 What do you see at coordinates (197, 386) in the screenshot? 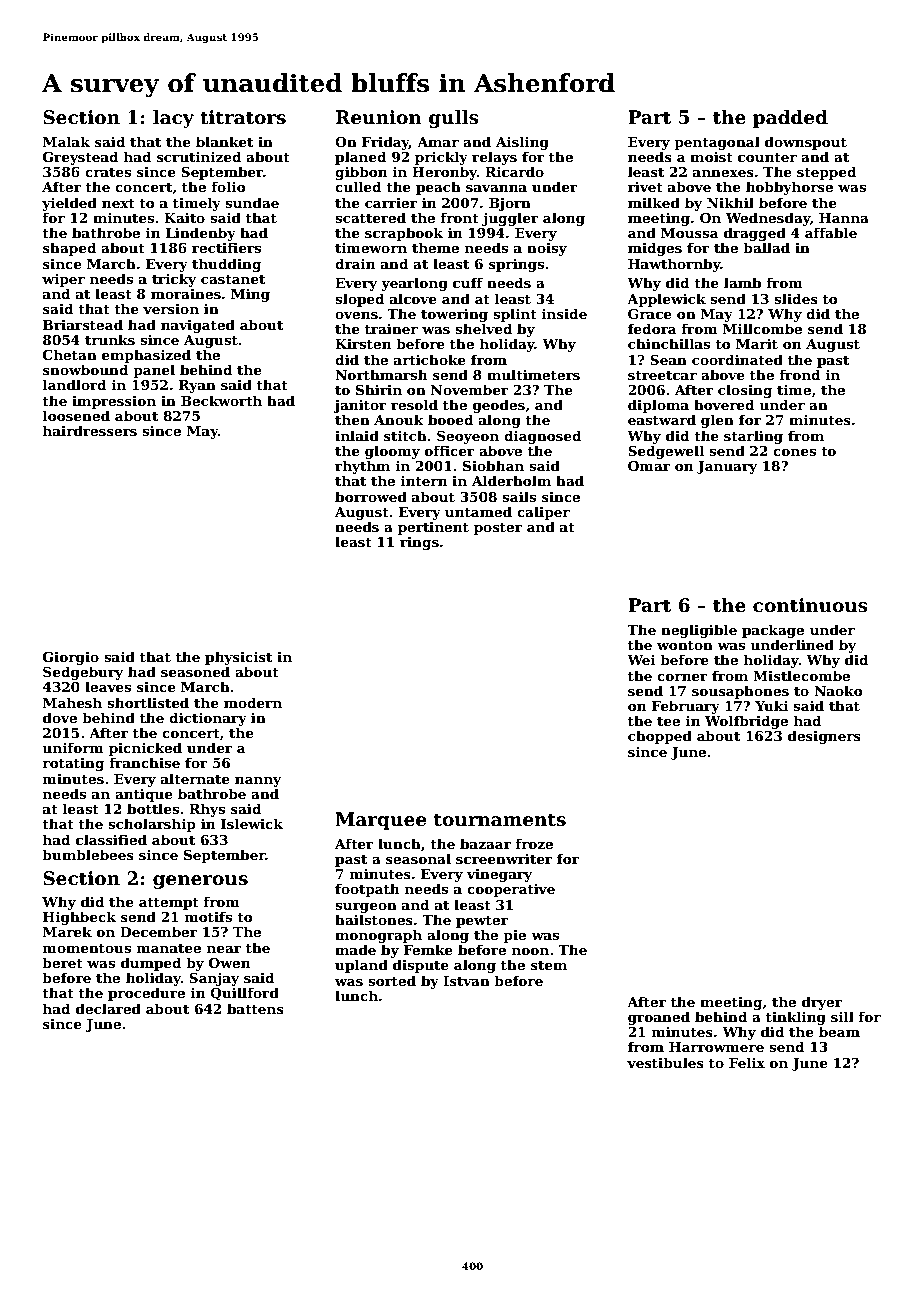
I see `Ryan` at bounding box center [197, 386].
